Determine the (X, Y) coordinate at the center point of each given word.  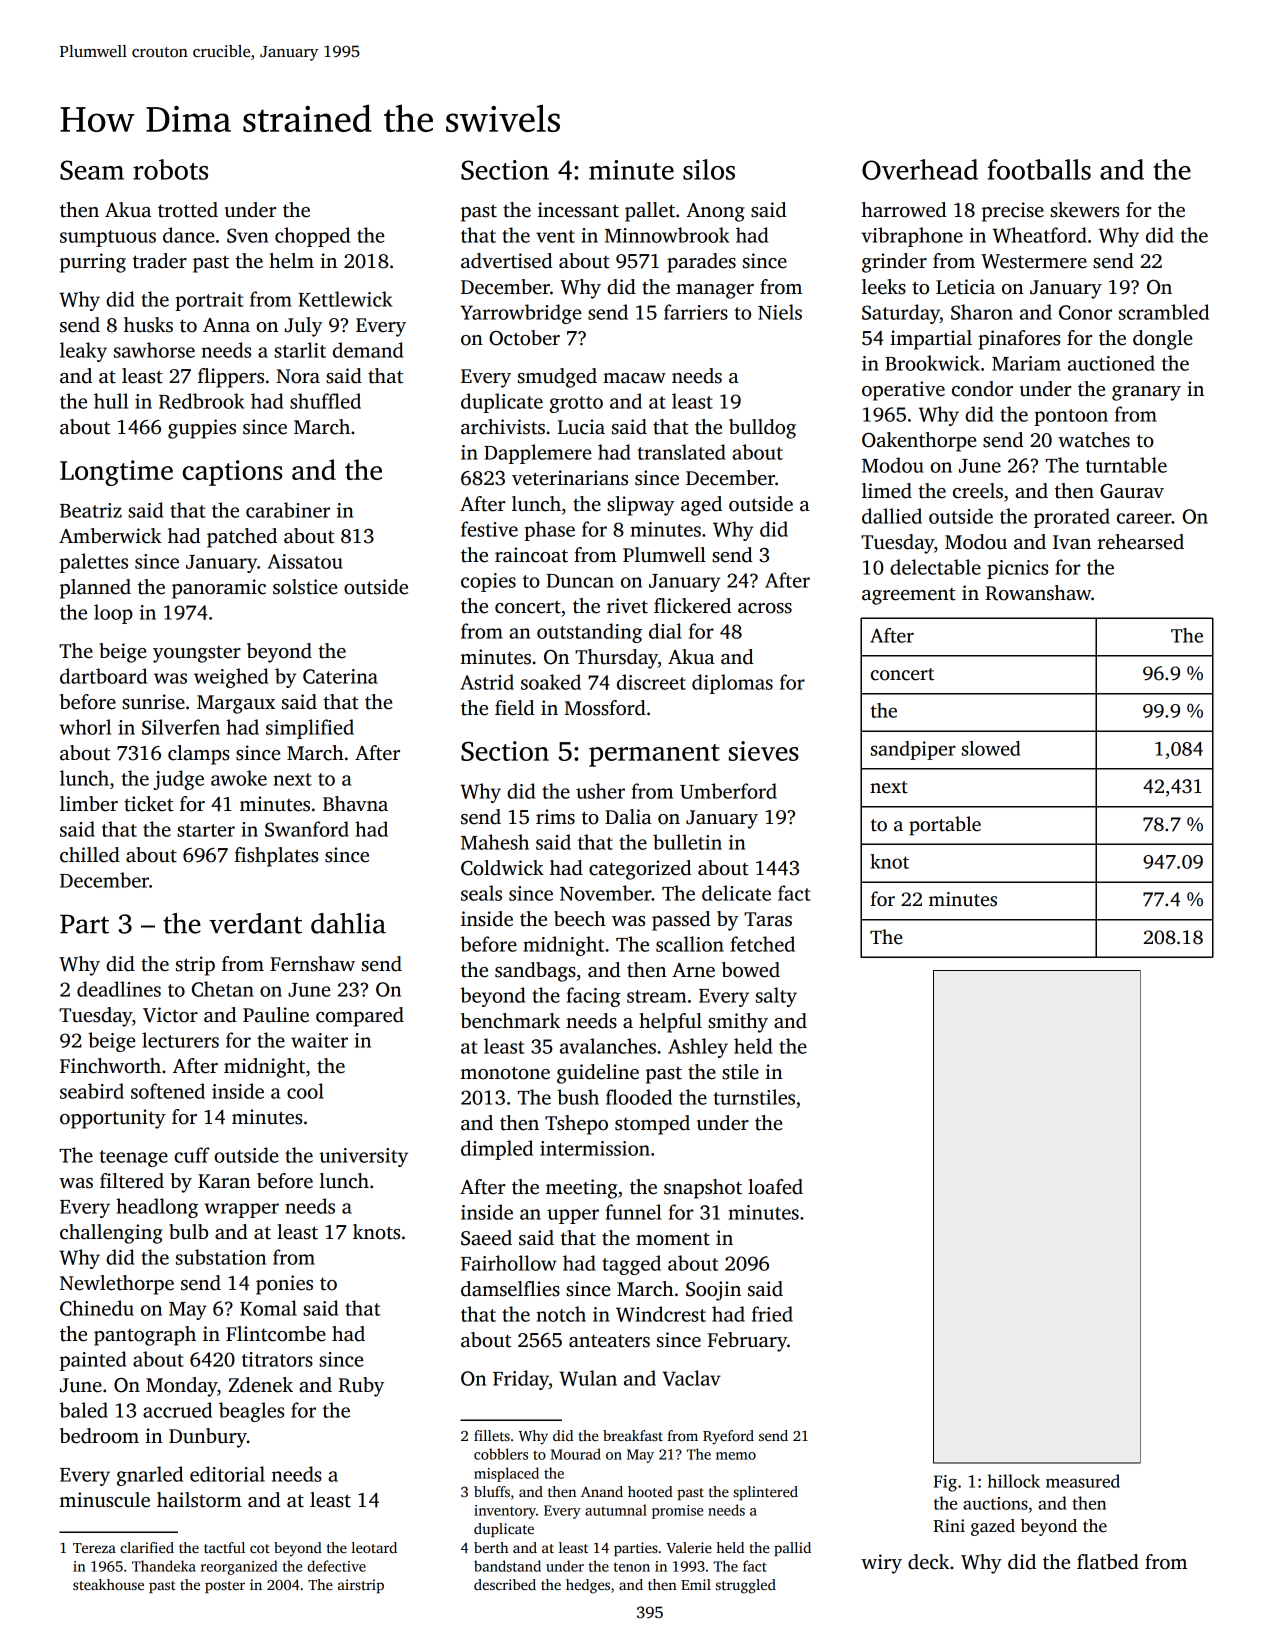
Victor (170, 1015)
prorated (1072, 518)
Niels (780, 312)
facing (594, 997)
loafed (775, 1187)
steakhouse (108, 1584)
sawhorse (154, 350)
